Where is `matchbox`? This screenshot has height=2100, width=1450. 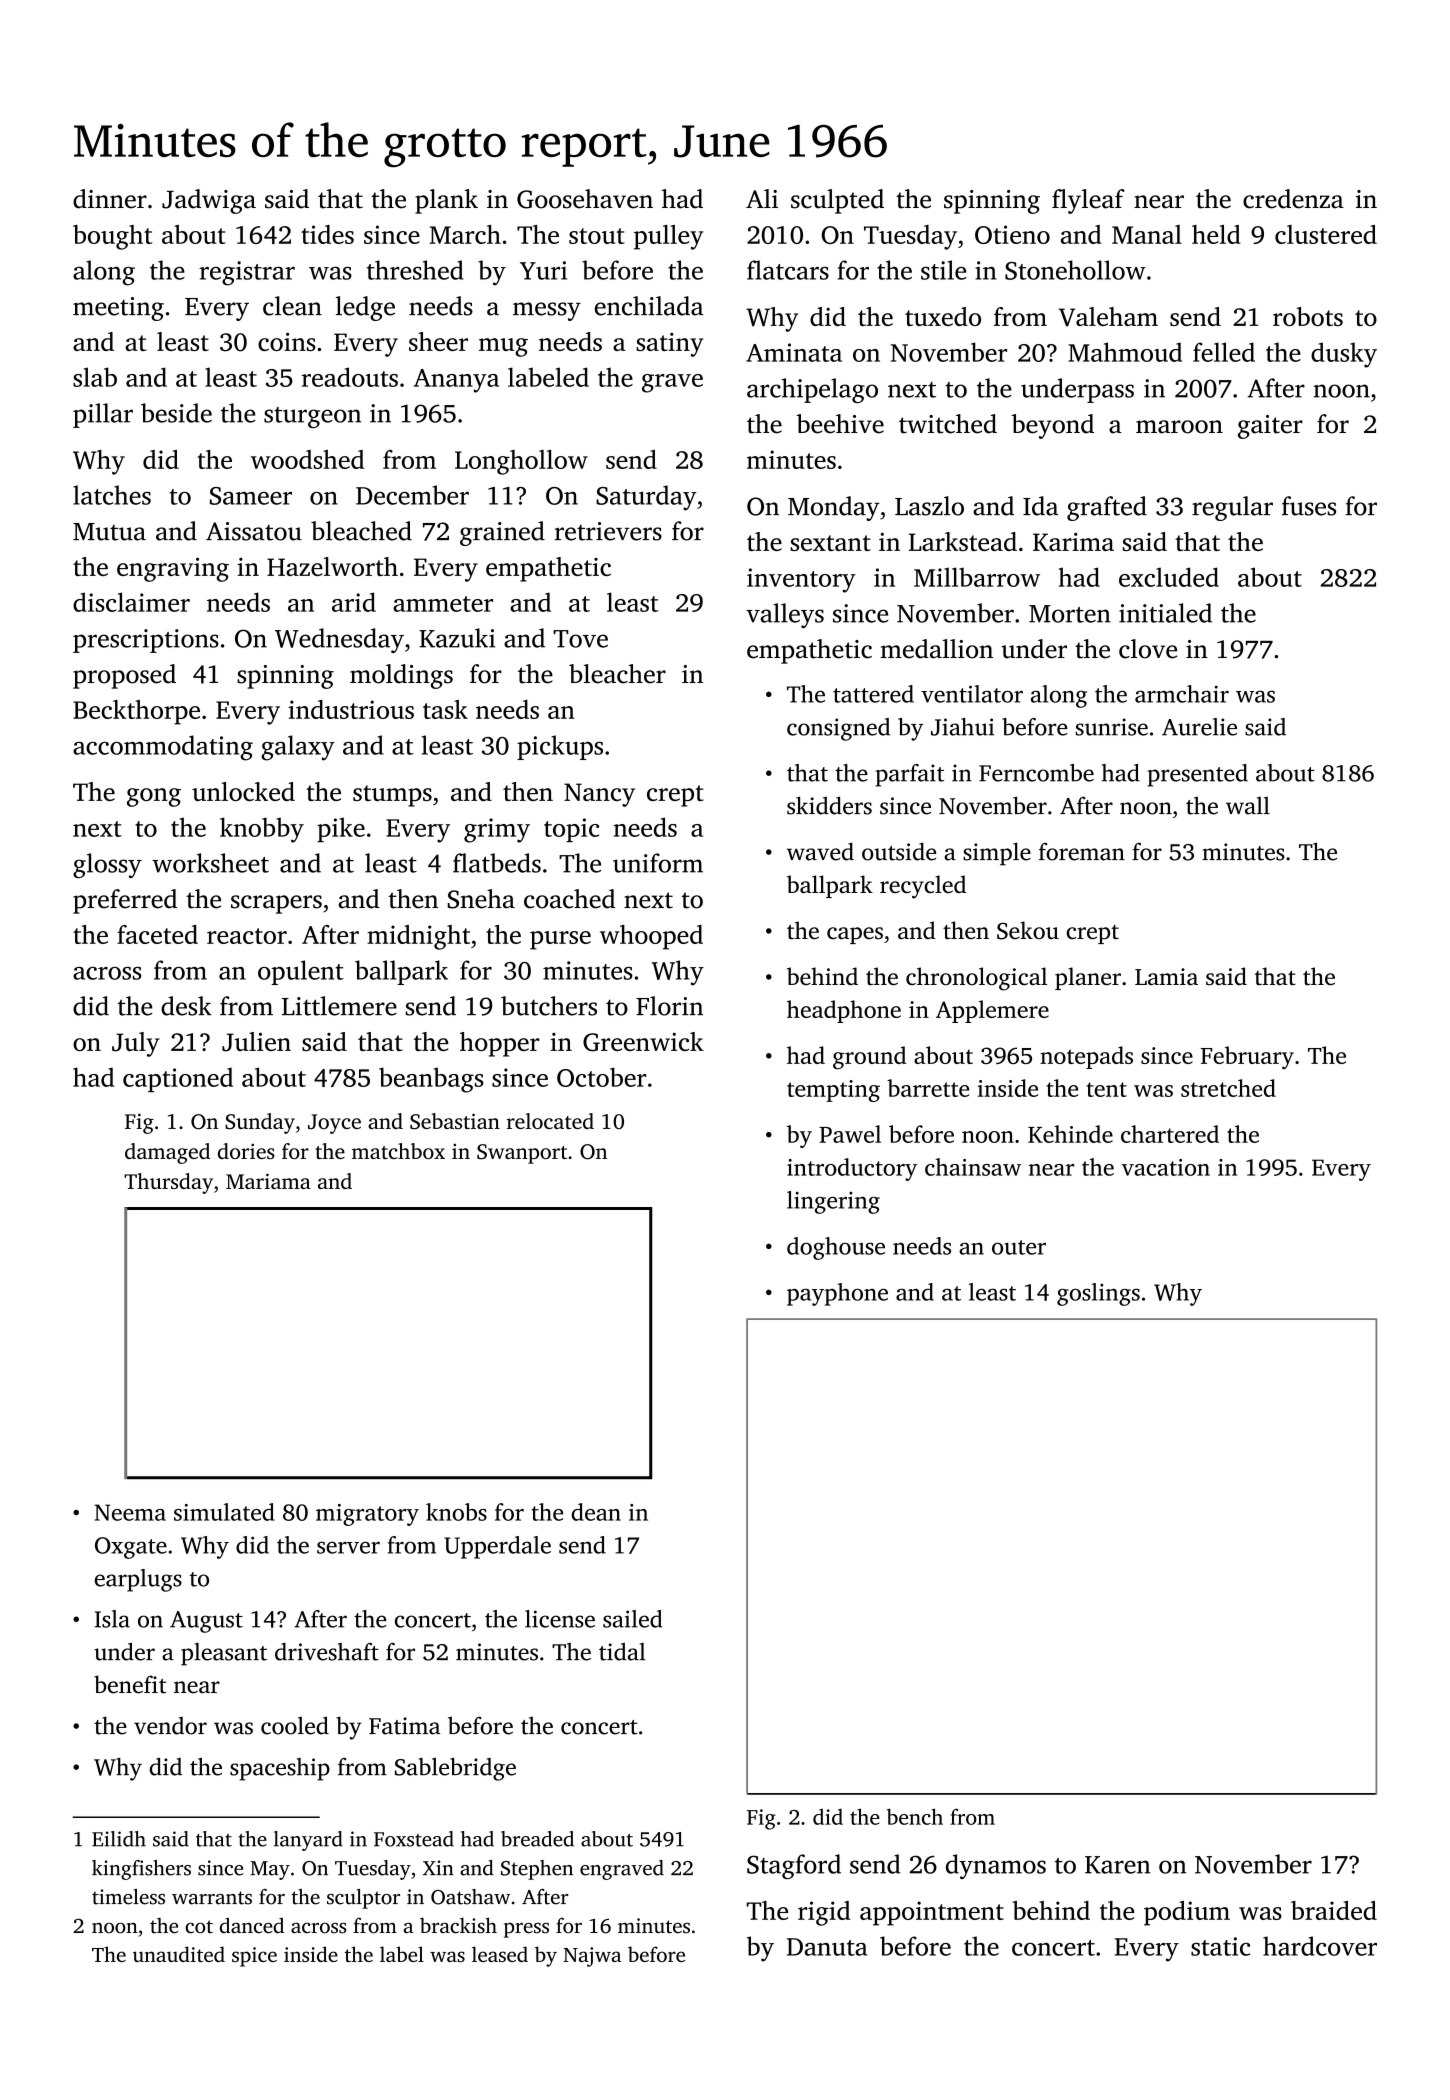 matchbox is located at coordinates (398, 1151).
